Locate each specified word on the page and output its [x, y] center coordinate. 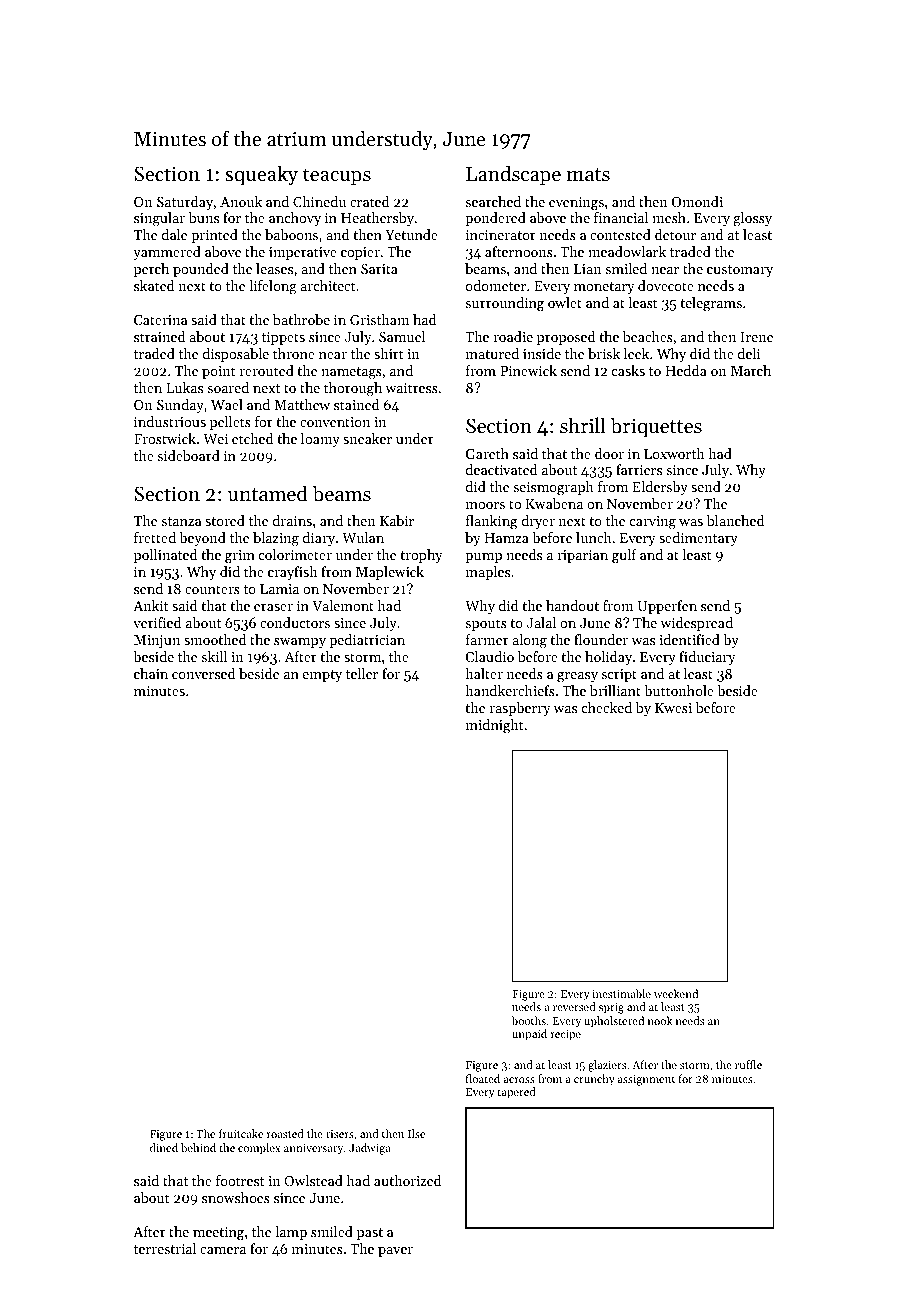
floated [483, 1078]
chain [151, 673]
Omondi [697, 201]
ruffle [748, 1064]
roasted [285, 1133]
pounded [201, 270]
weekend [676, 993]
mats [588, 175]
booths [529, 1020]
